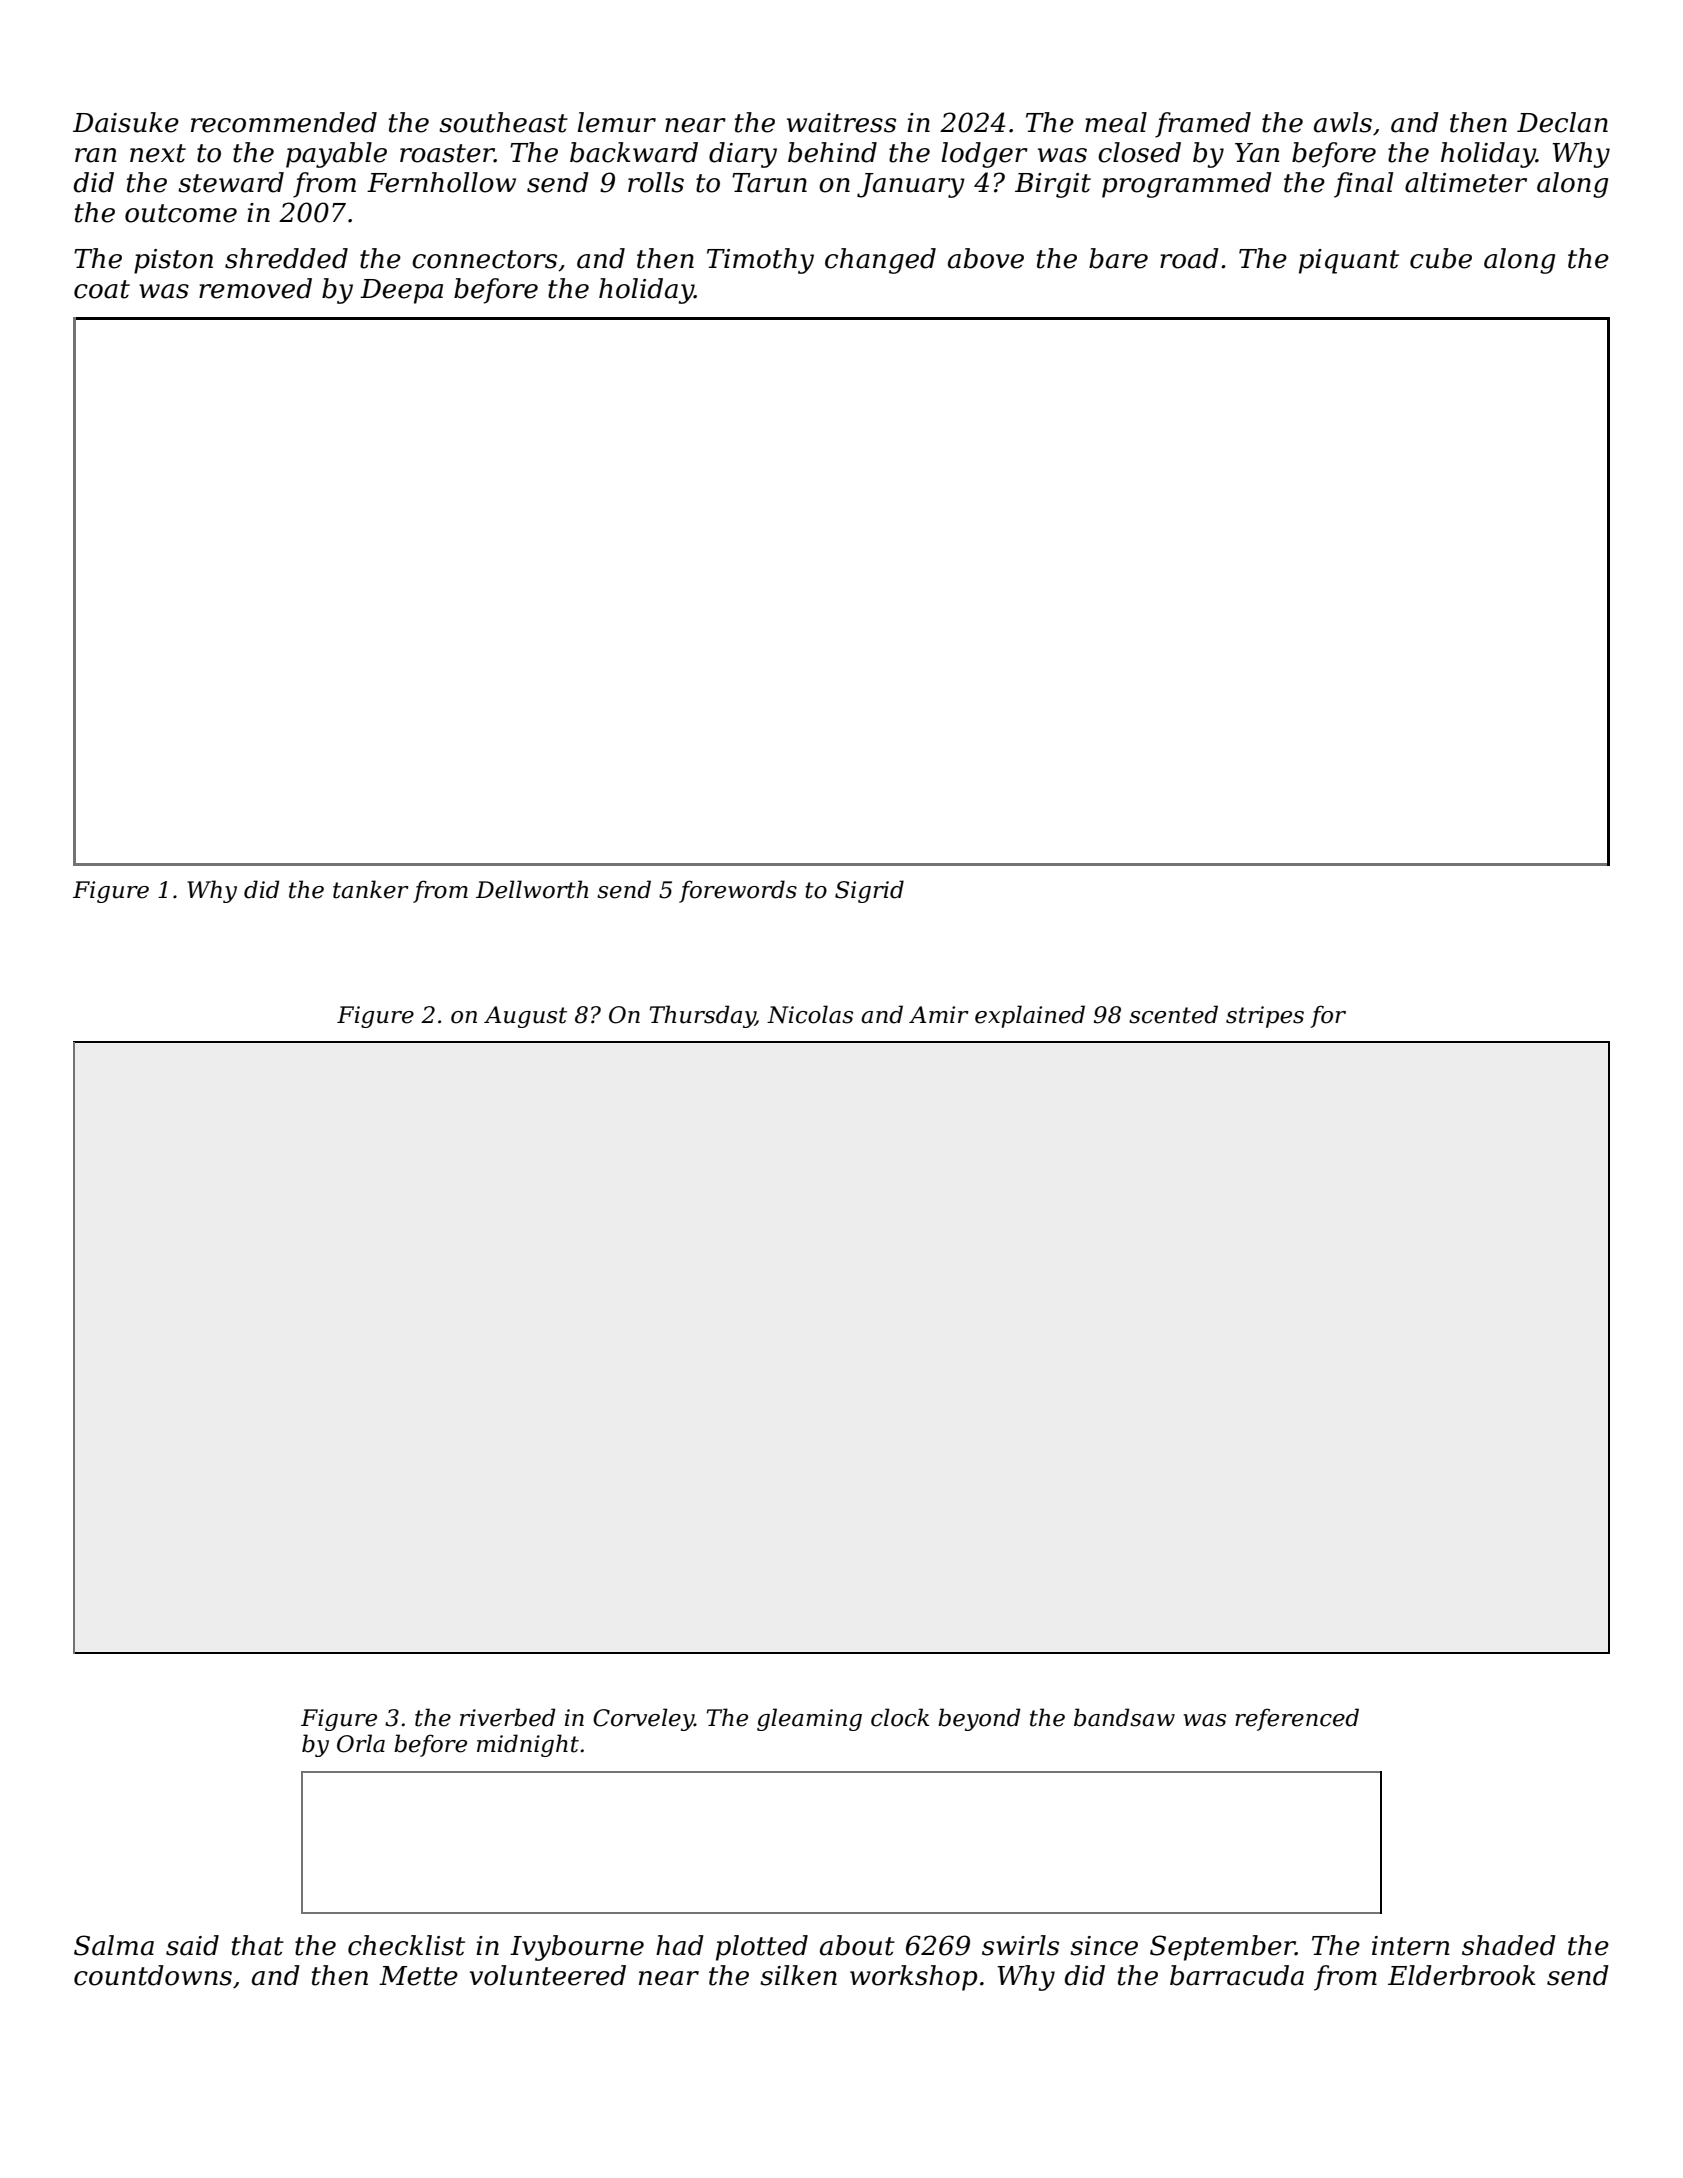 The height and width of the document is (2178, 1683). Describe the element at coordinates (525, 1017) in the document. I see `August` at that location.
